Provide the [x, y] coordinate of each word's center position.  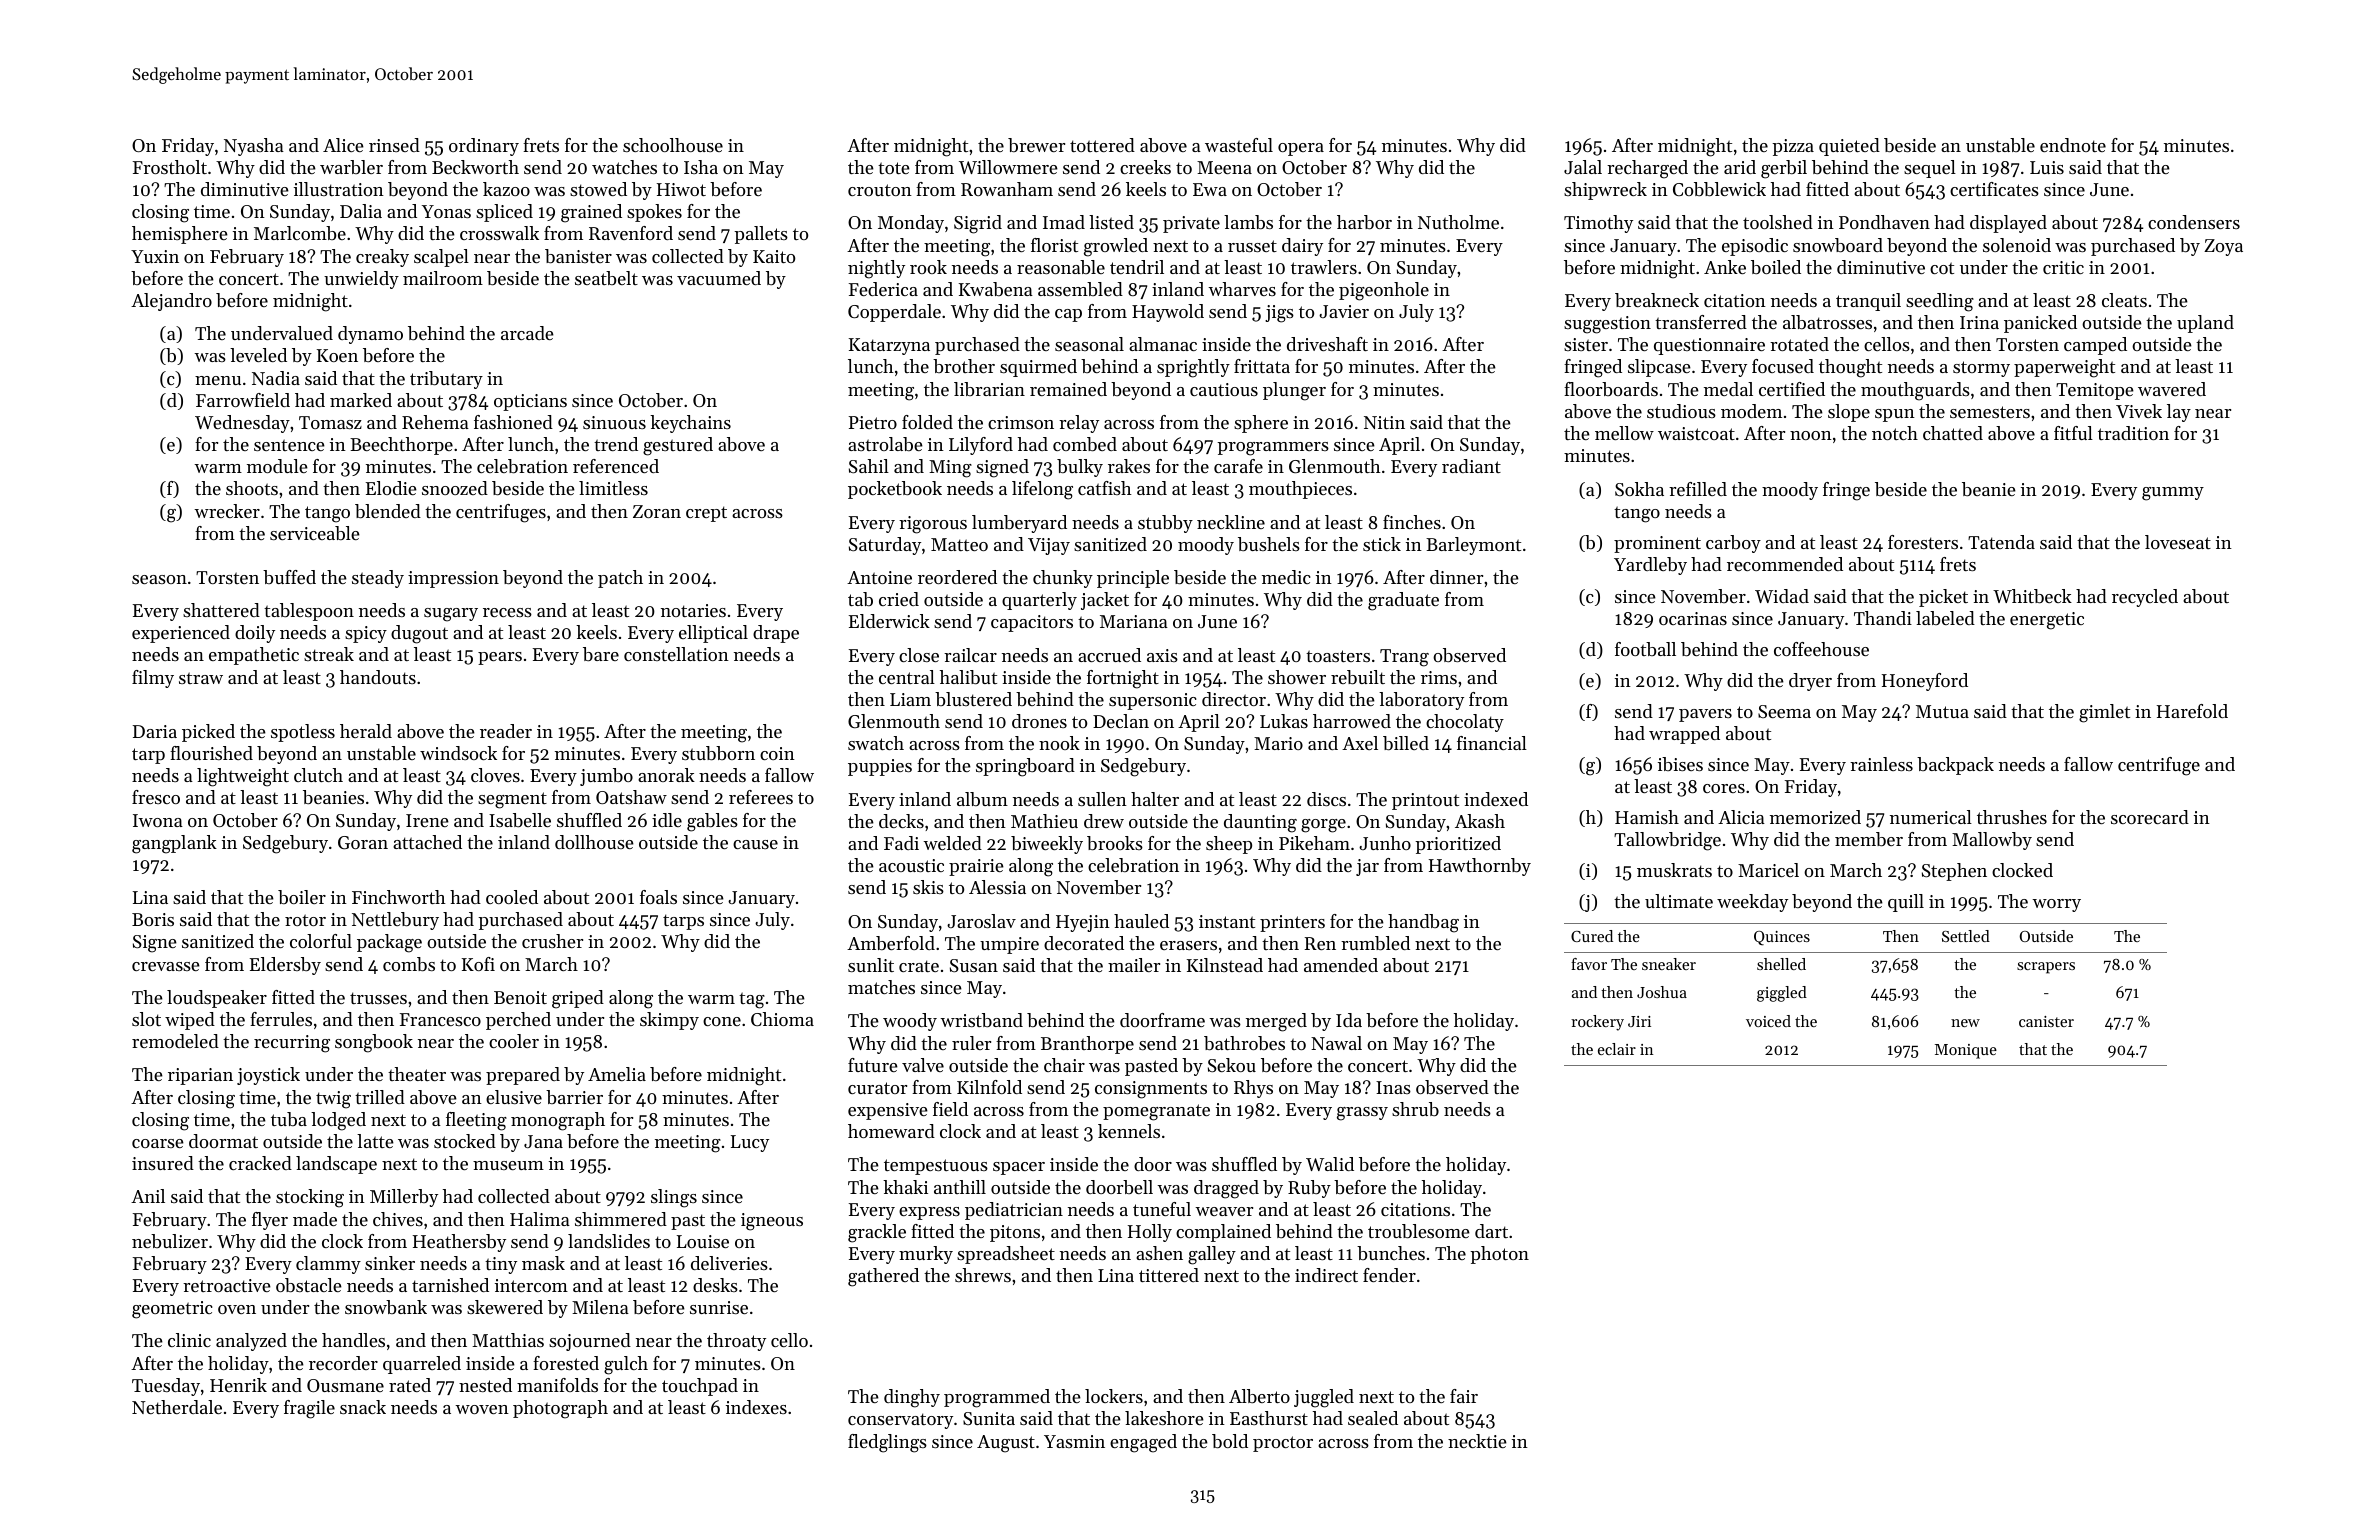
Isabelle [520, 820]
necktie [1477, 1441]
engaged [1143, 1443]
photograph [560, 1409]
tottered [1102, 145]
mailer [1134, 965]
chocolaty [1465, 723]
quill [1906, 903]
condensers [2194, 222]
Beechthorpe [401, 446]
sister [1586, 344]
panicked [2040, 324]
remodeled [175, 1041]
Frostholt [170, 167]
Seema [1784, 711]
